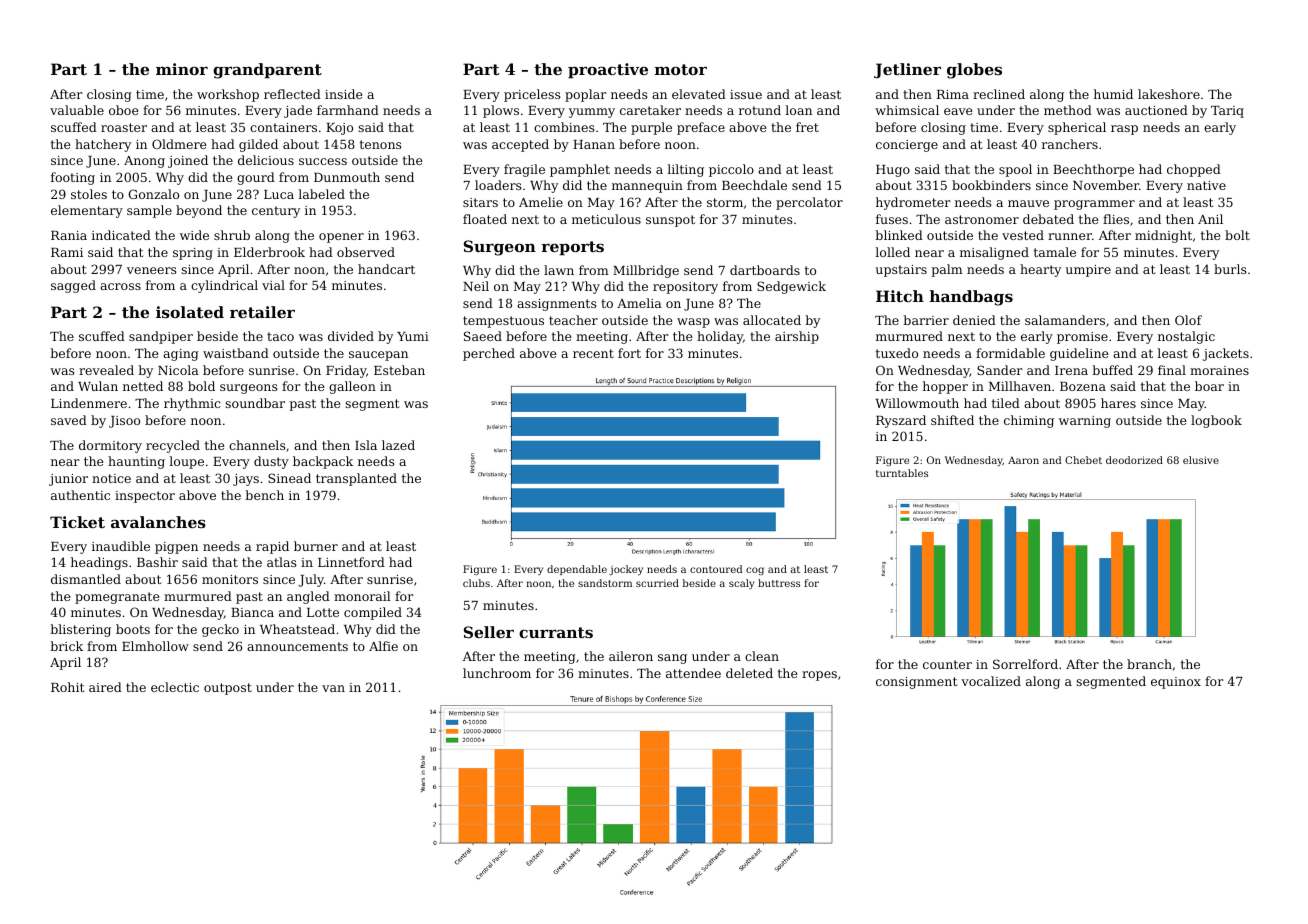 The image size is (1308, 924). What do you see at coordinates (1085, 422) in the page?
I see `warning` at bounding box center [1085, 422].
